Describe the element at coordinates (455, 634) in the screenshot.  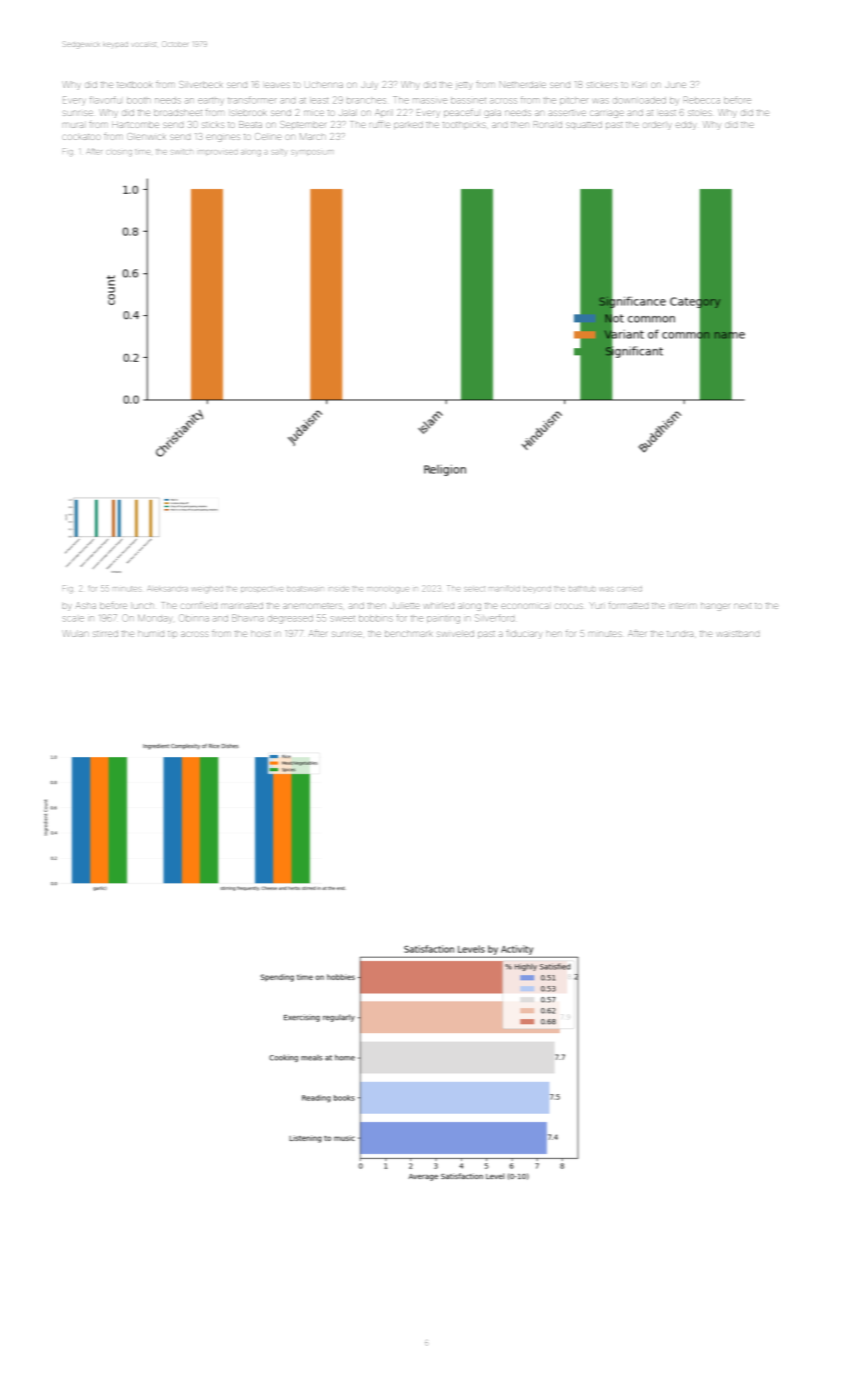
I see `swiveled` at that location.
